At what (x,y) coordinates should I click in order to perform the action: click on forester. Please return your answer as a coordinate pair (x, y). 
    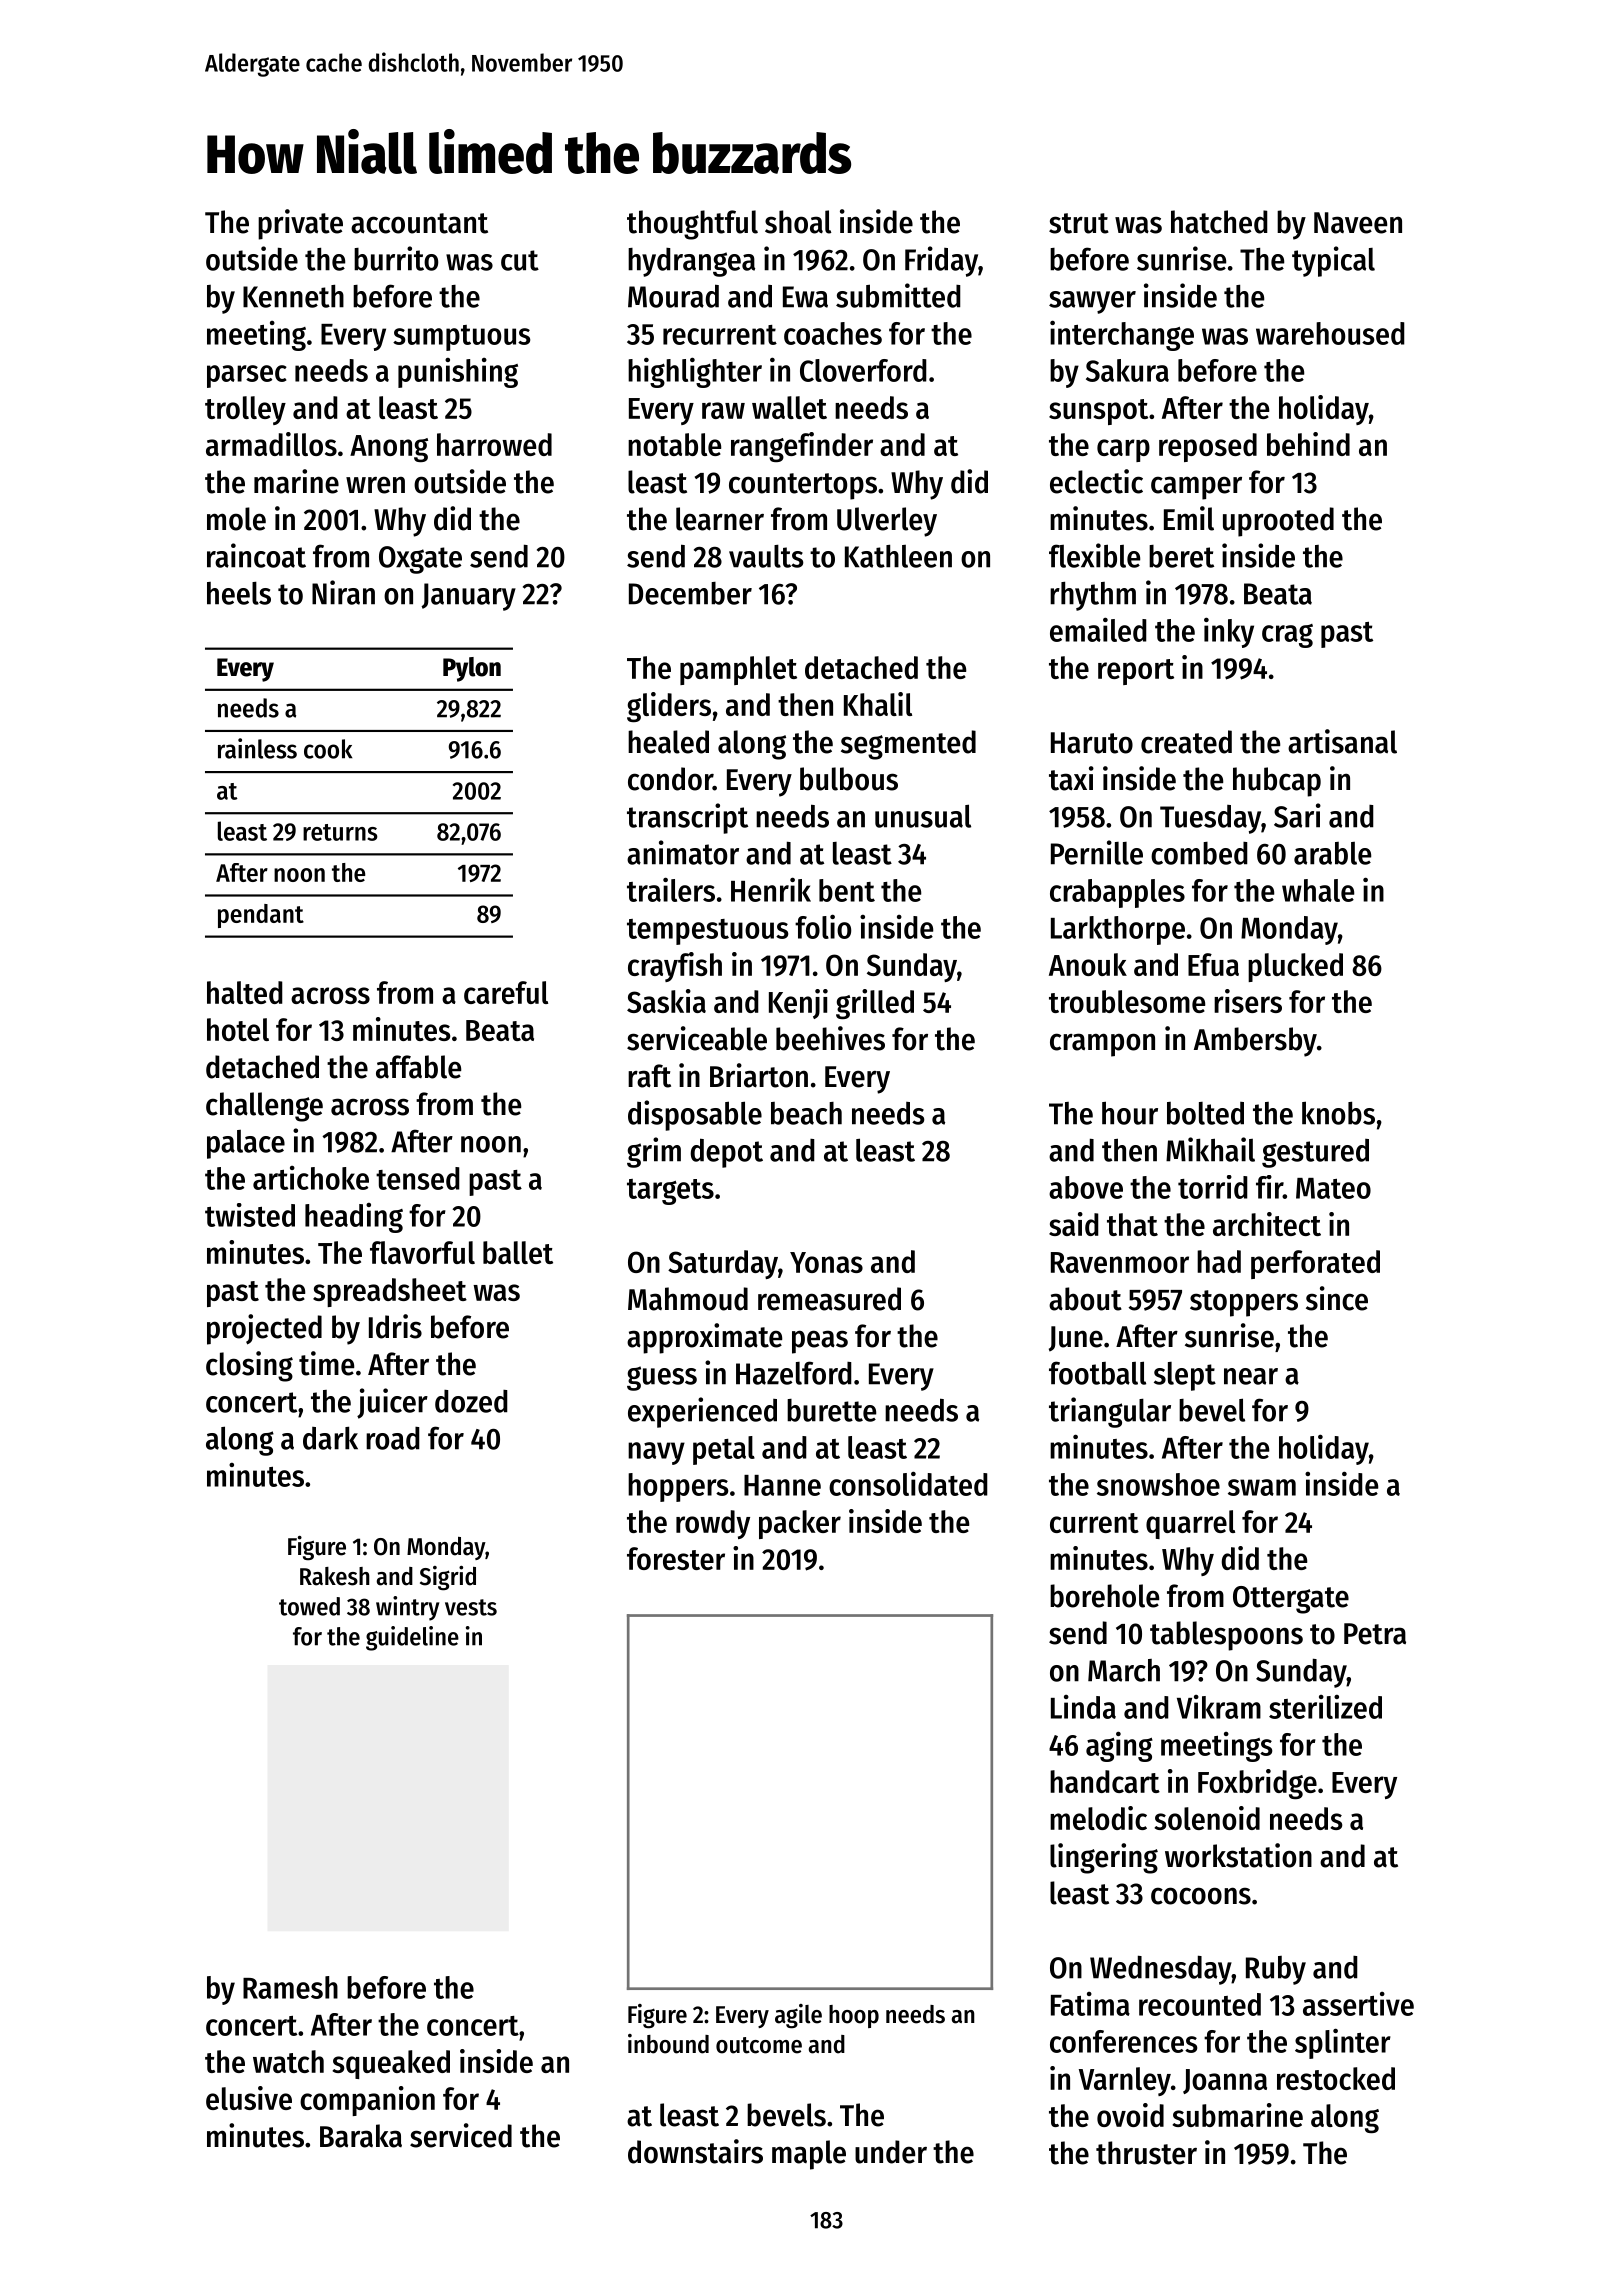
    Looking at the image, I should click on (676, 1558).
